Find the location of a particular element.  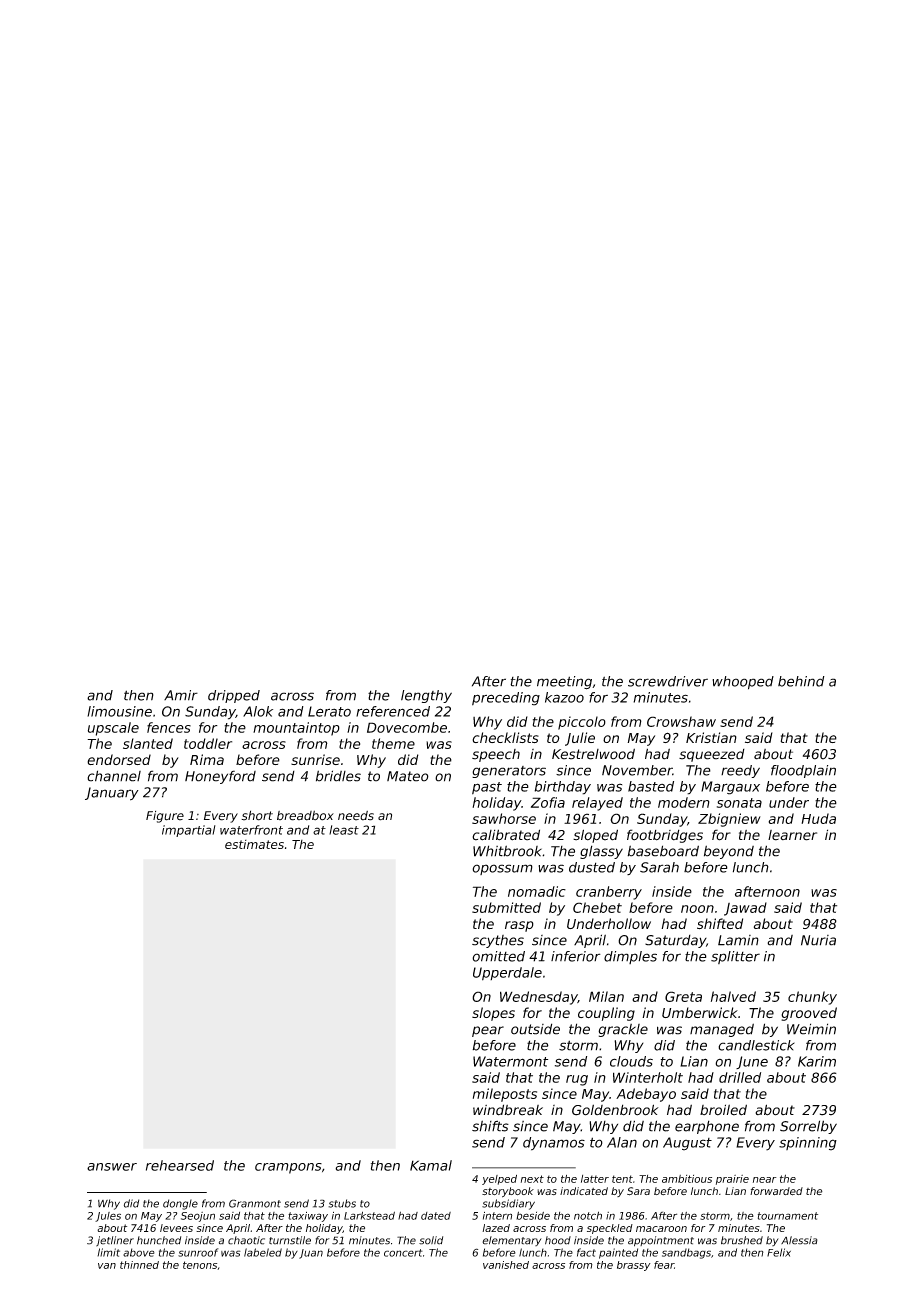

Amir is located at coordinates (181, 695).
